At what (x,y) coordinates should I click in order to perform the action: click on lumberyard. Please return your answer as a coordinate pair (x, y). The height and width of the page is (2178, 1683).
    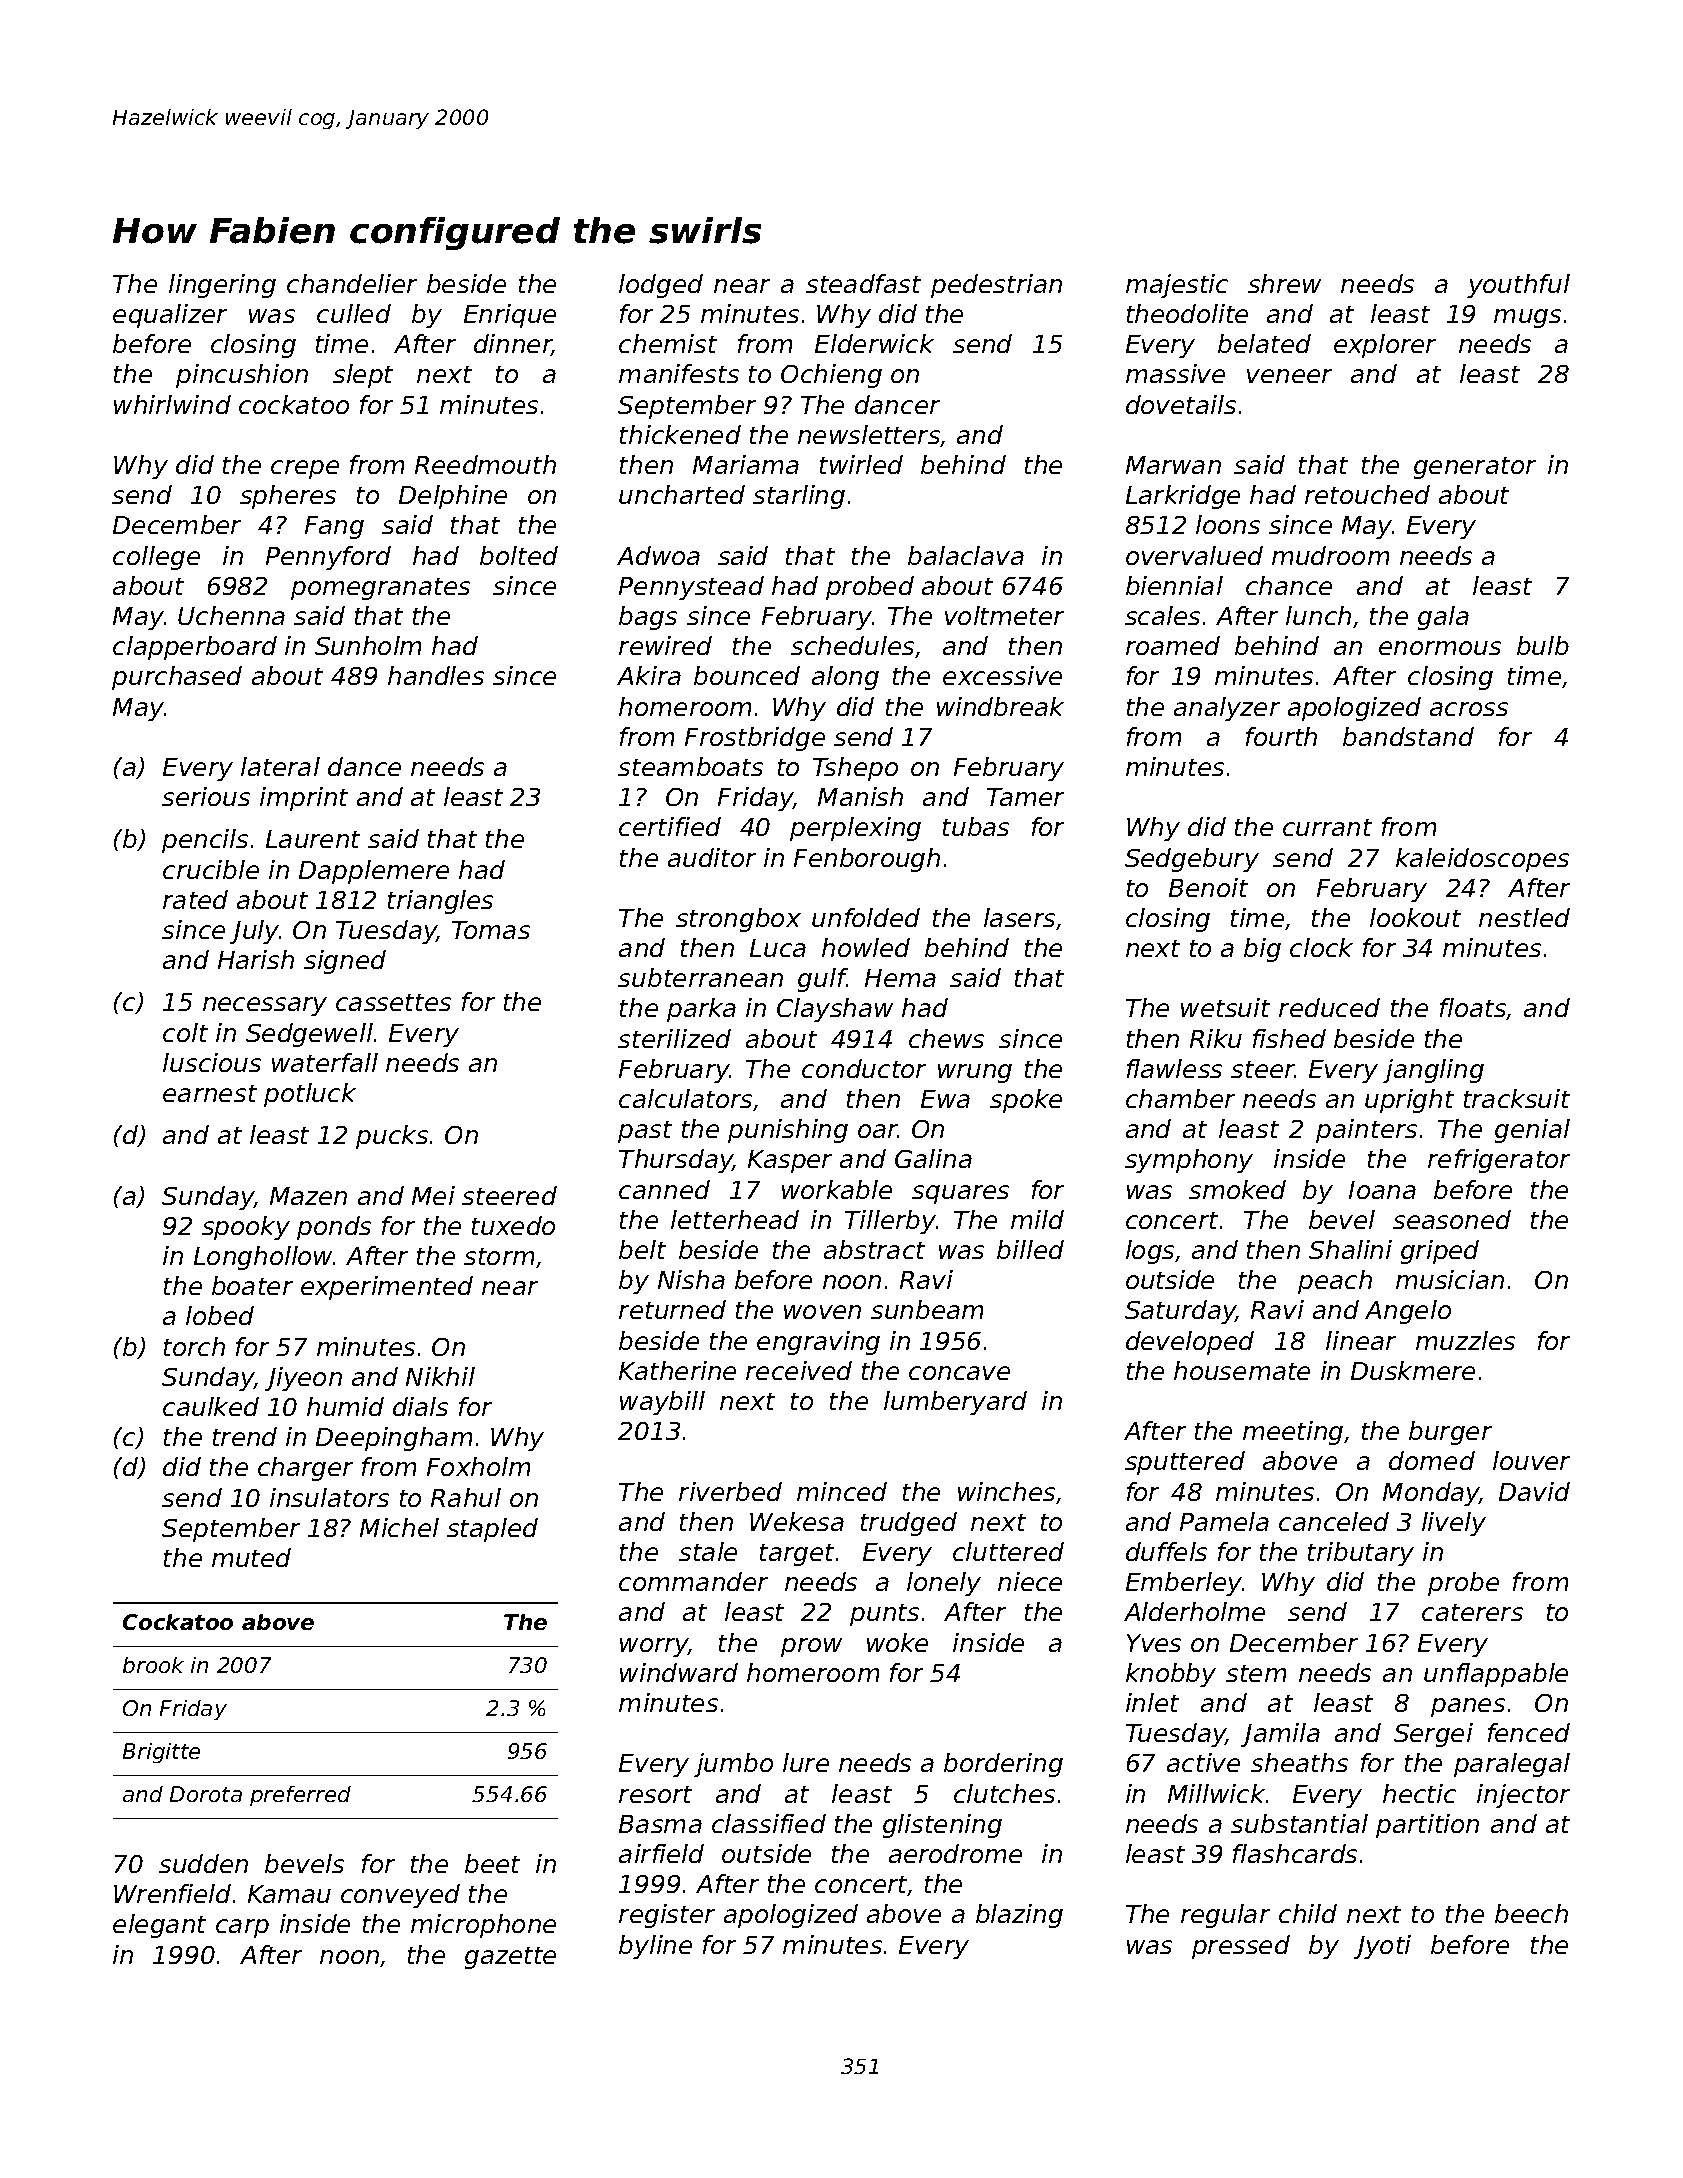
    Looking at the image, I should click on (955, 1403).
